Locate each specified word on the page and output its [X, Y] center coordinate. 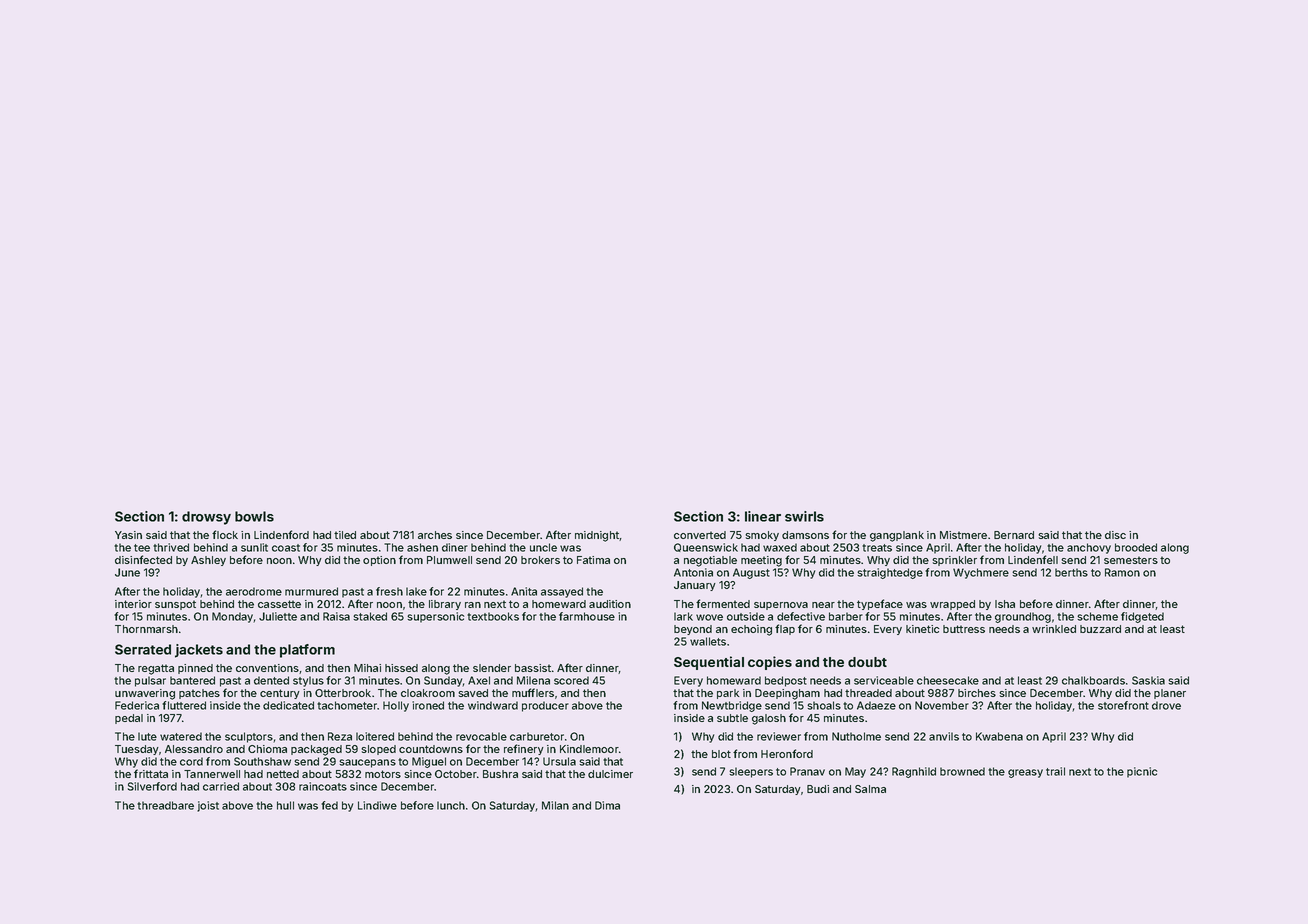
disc [1115, 535]
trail [1055, 771]
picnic [1142, 772]
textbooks [493, 616]
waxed [780, 547]
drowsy [206, 518]
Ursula [559, 761]
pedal [129, 719]
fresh [389, 591]
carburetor [537, 736]
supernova [781, 606]
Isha [1005, 604]
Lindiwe [377, 805]
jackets [199, 651]
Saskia [1148, 680]
